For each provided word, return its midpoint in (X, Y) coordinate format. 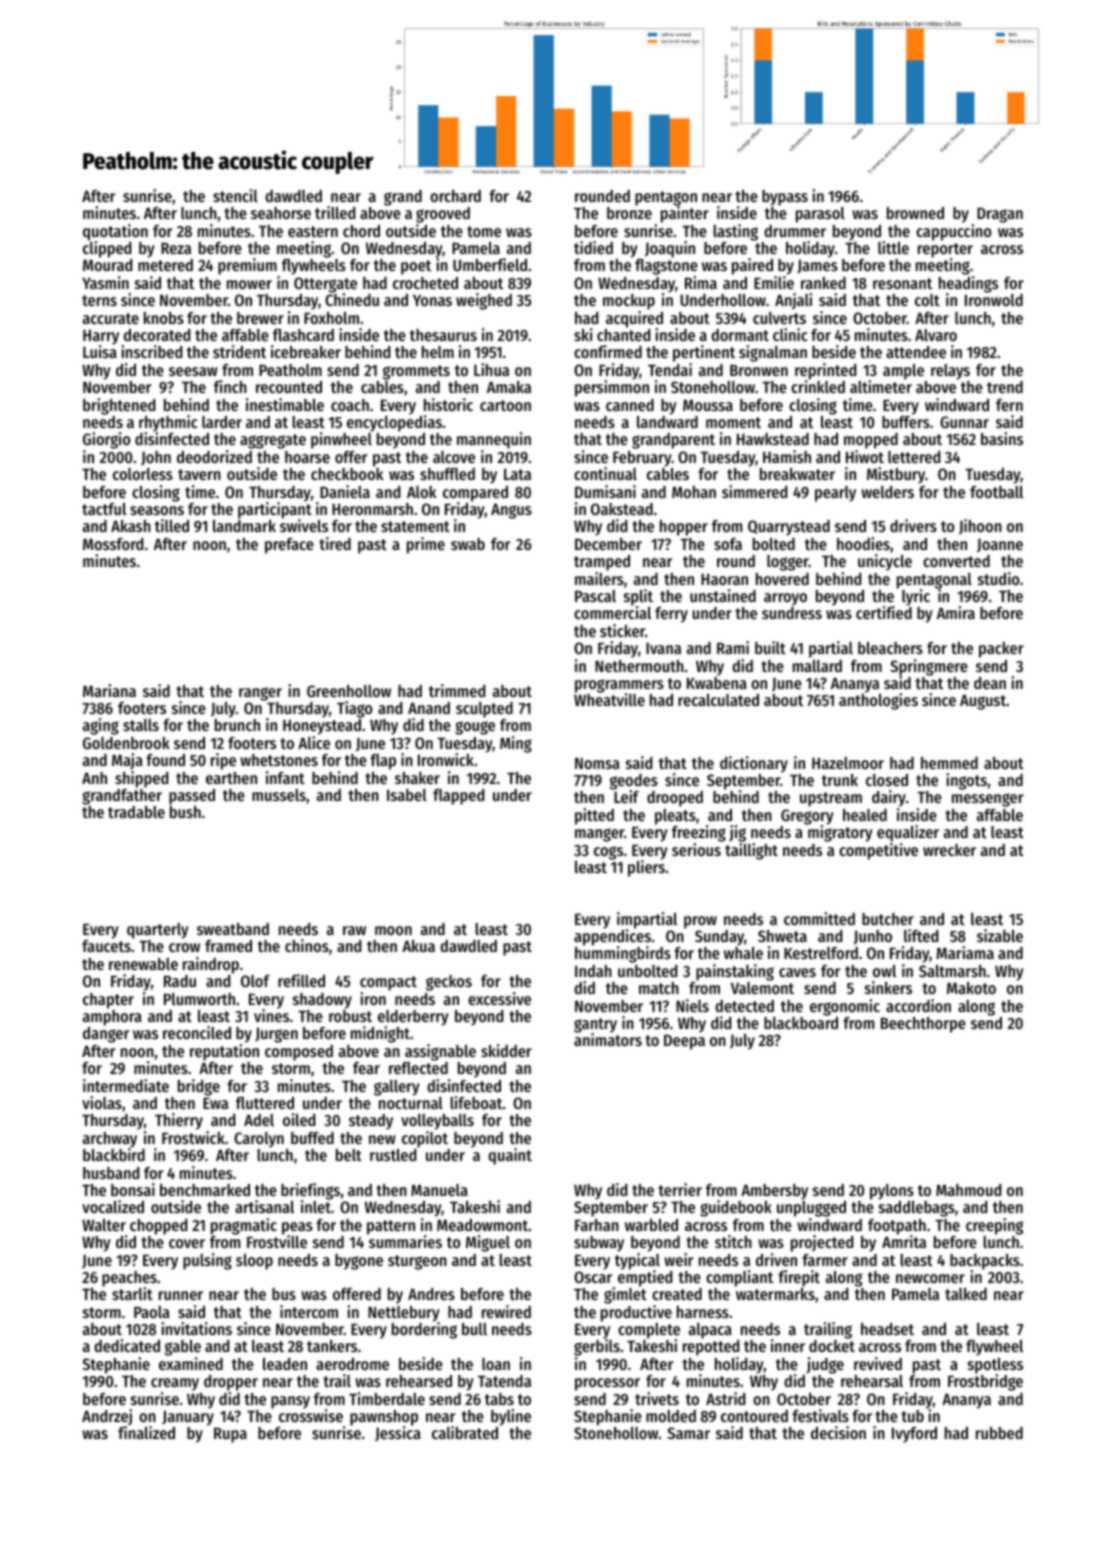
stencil (235, 195)
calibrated (465, 1433)
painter (685, 214)
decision (838, 1432)
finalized (146, 1433)
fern (1009, 405)
